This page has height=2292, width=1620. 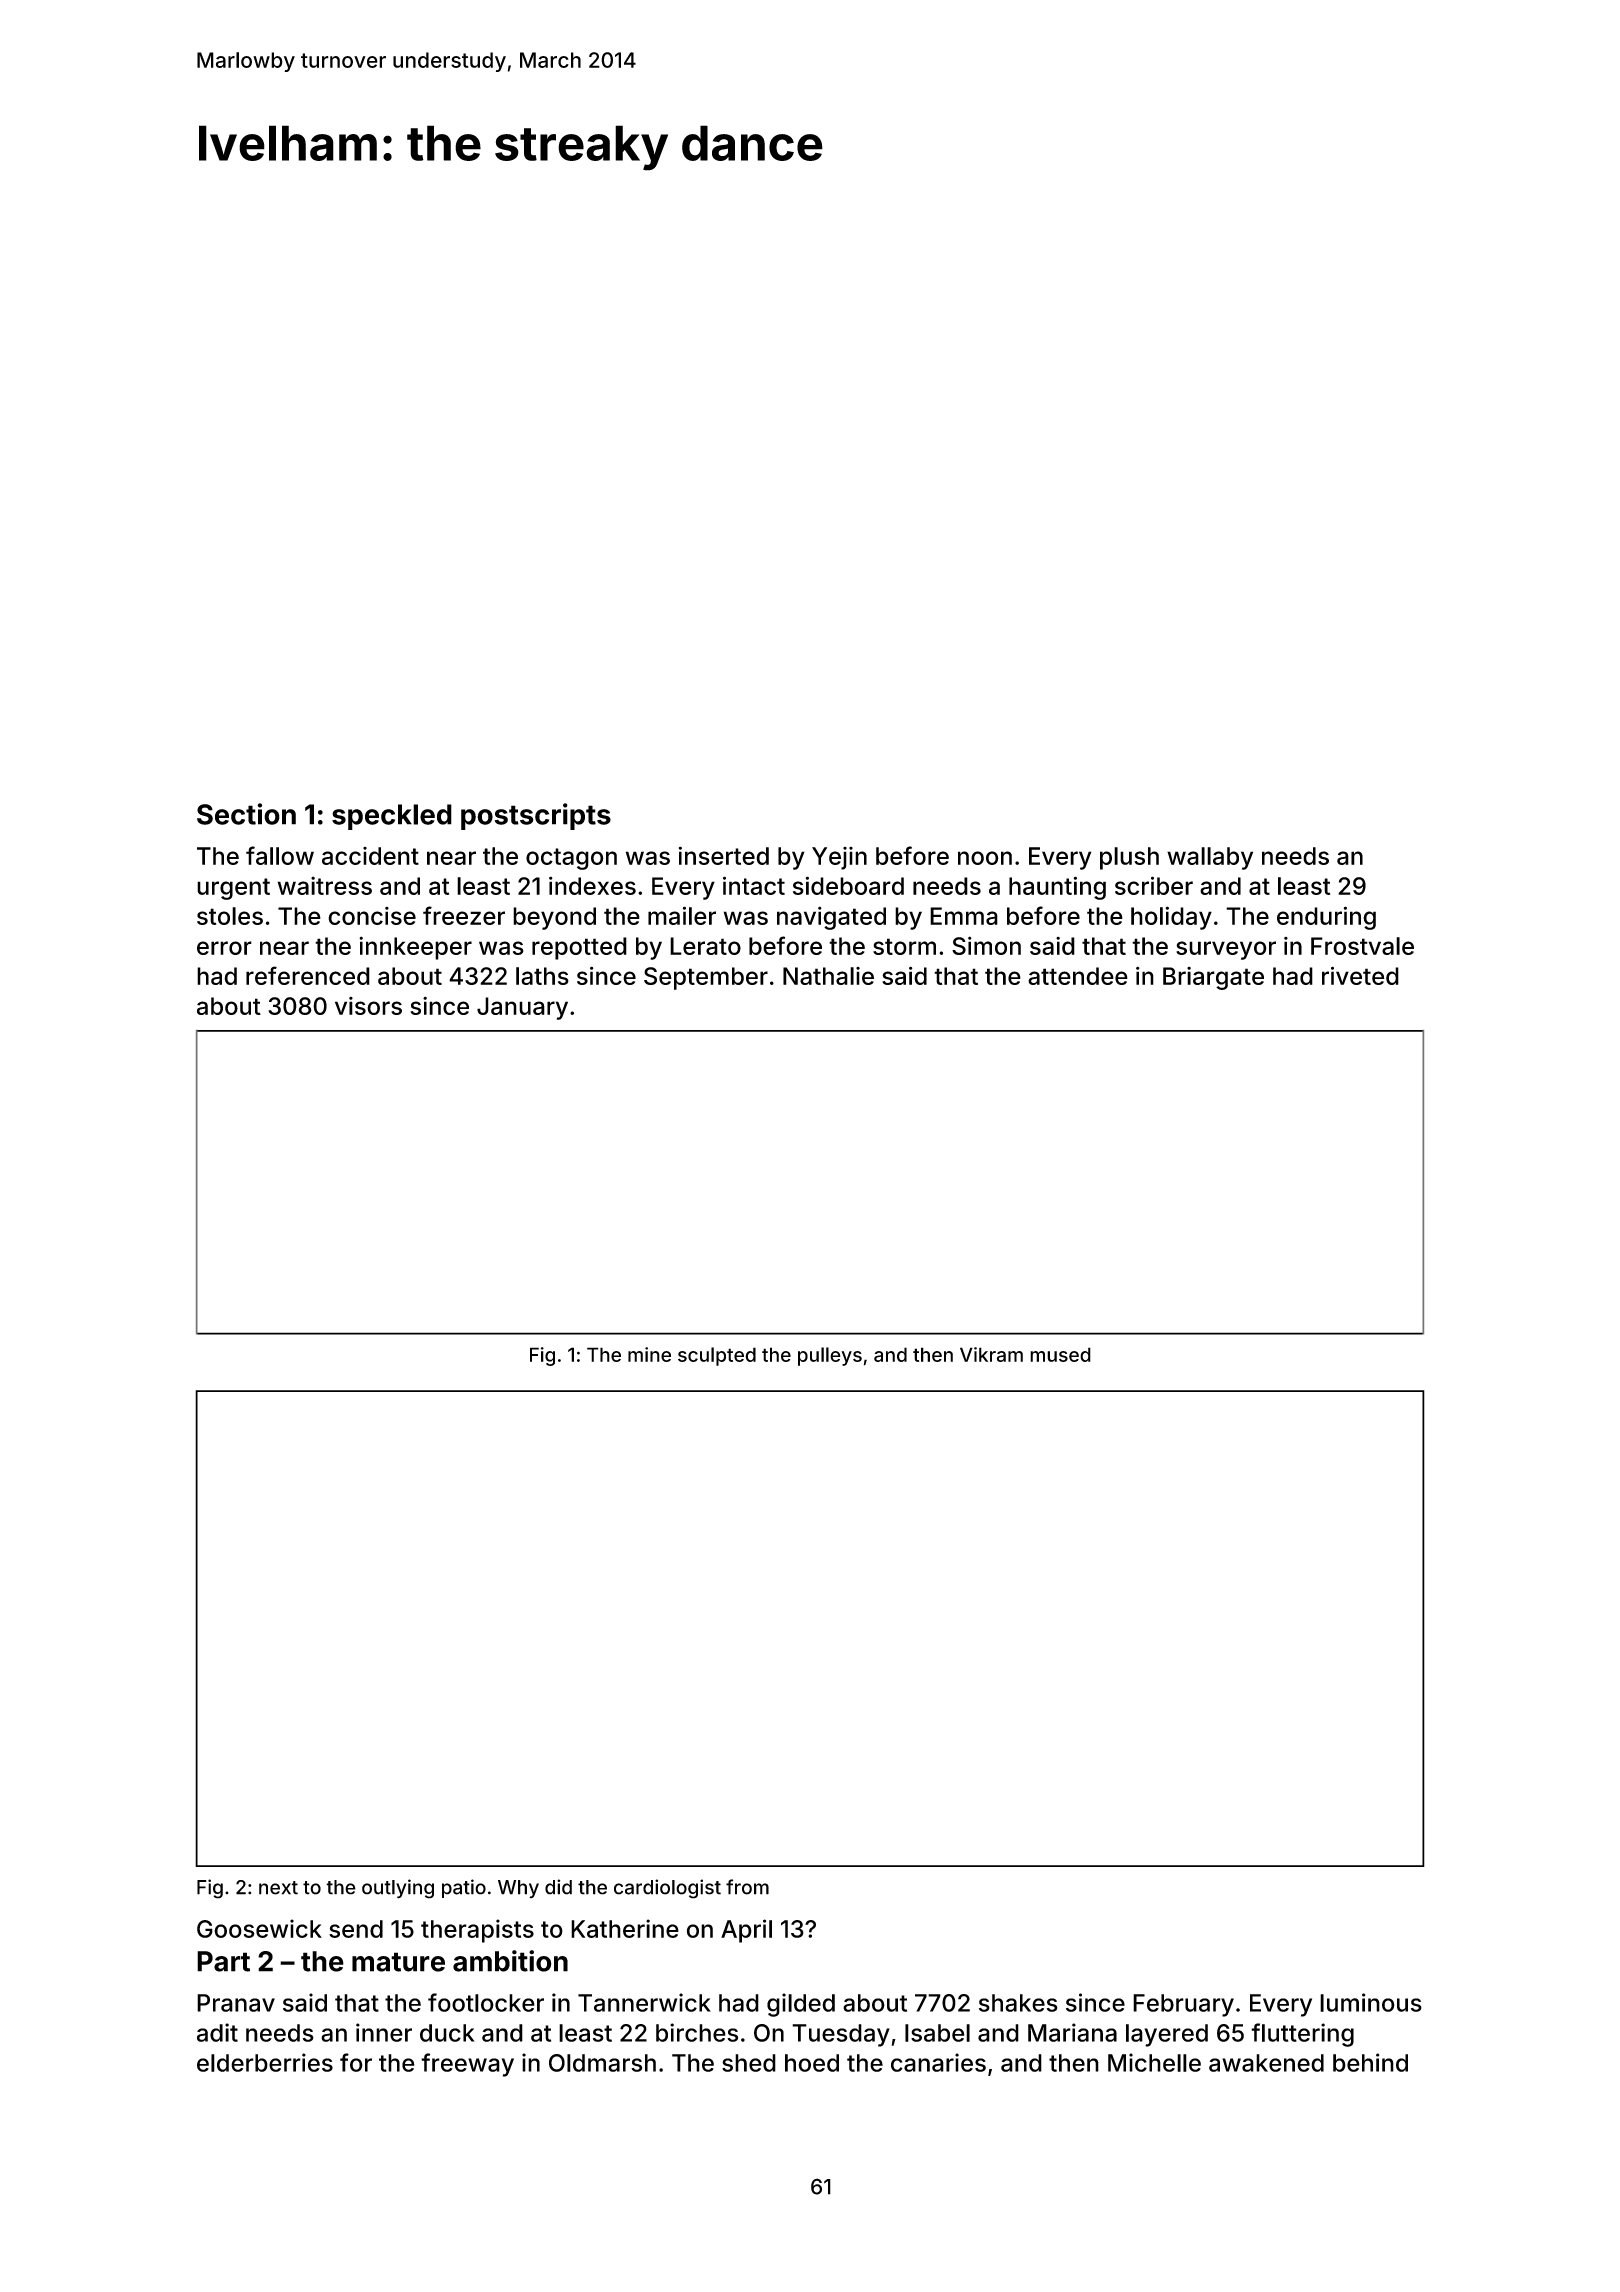 I want to click on from, so click(x=747, y=1887).
